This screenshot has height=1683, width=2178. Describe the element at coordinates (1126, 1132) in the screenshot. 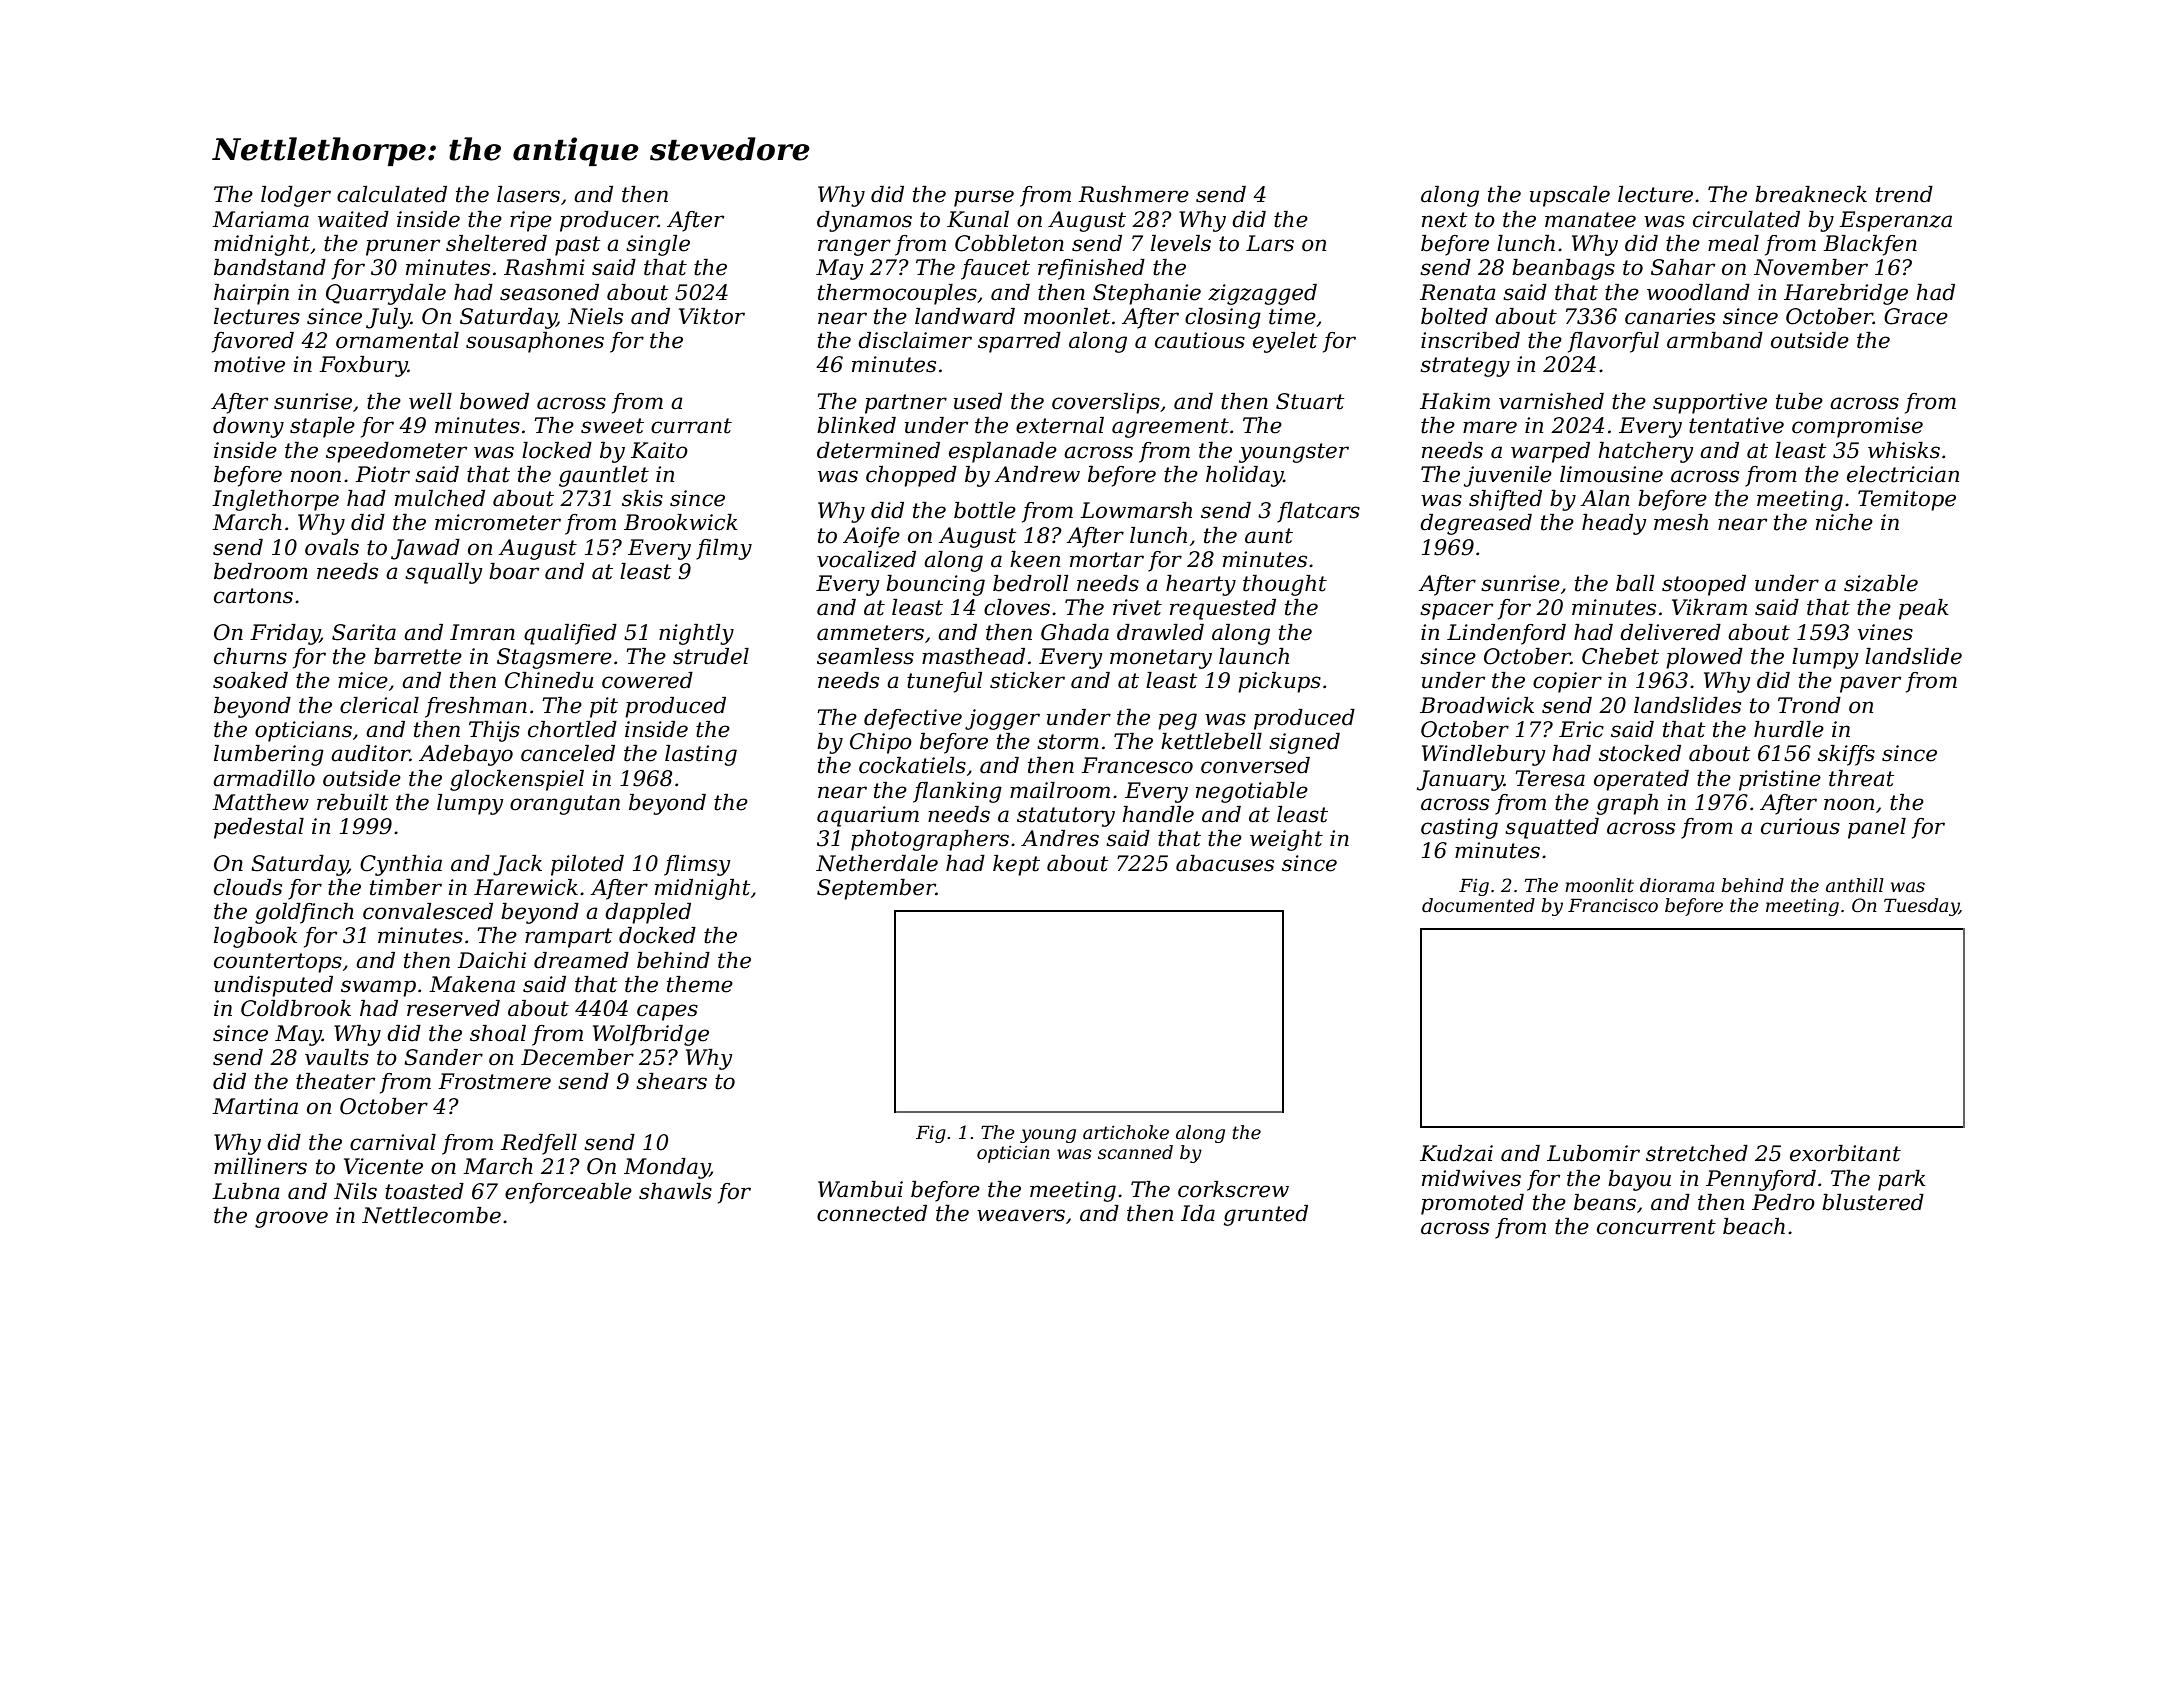

I see `artichoke` at that location.
